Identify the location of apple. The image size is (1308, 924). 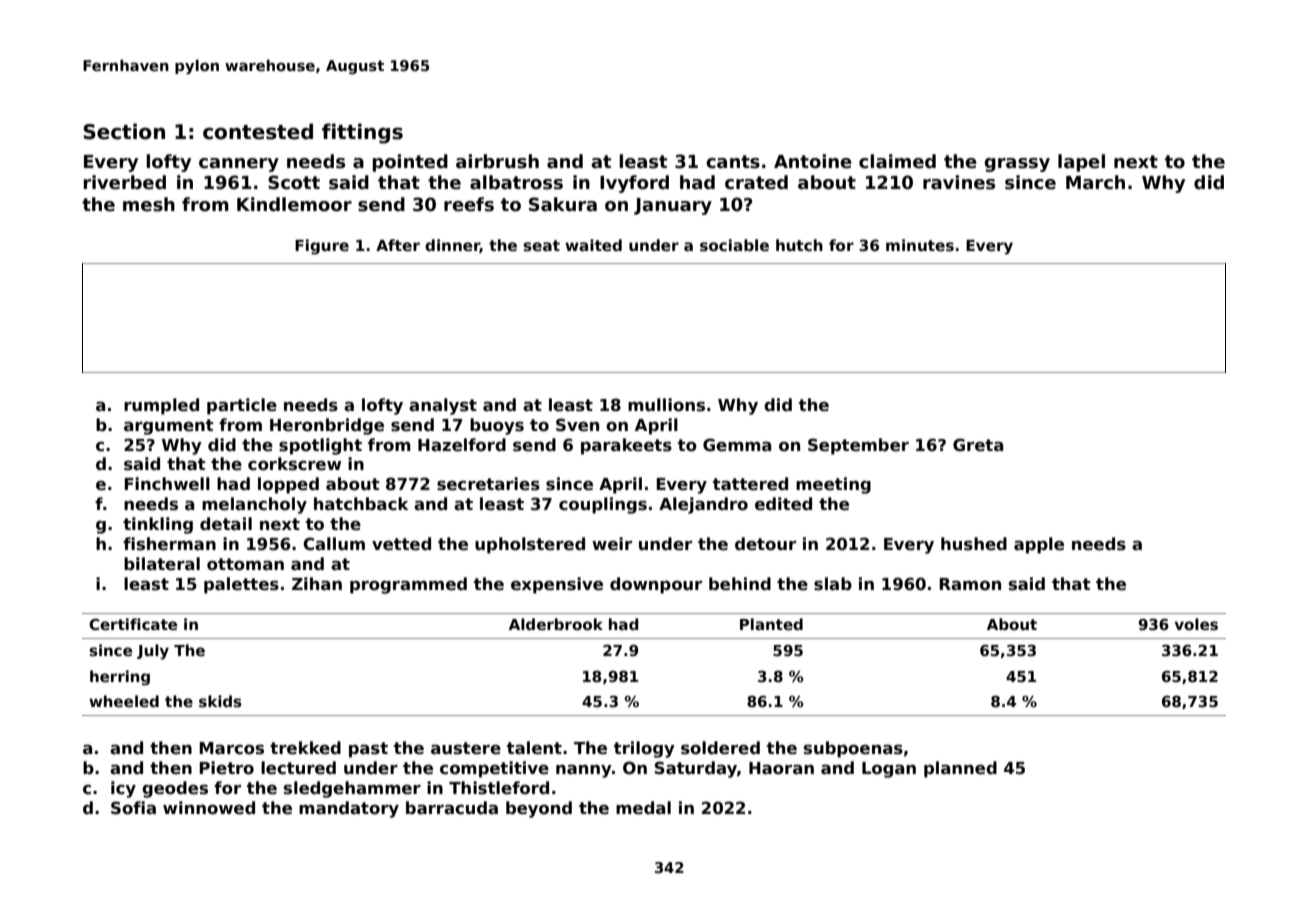
(1039, 545).
